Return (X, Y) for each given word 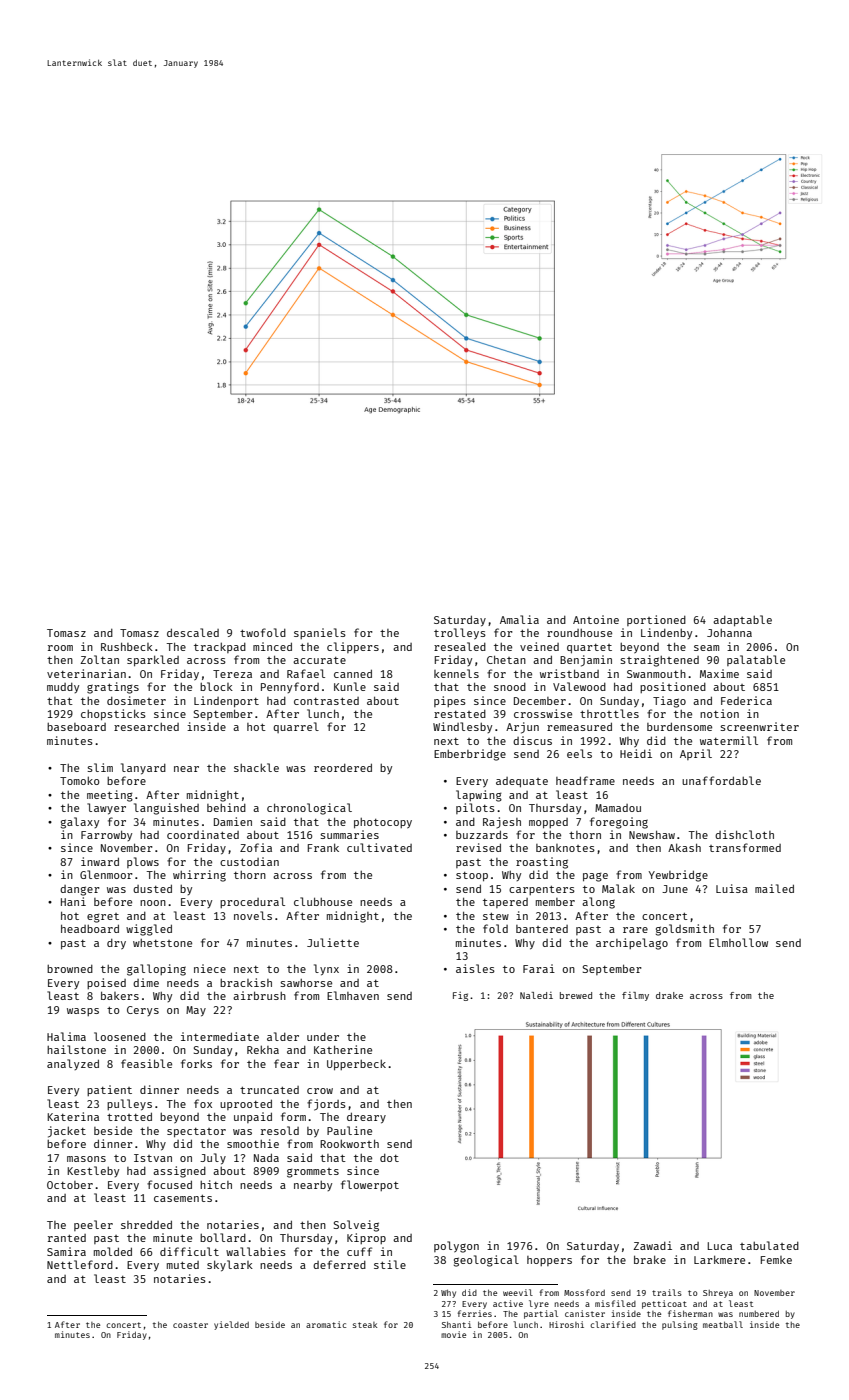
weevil (518, 1292)
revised (478, 847)
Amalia (519, 619)
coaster (190, 1325)
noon (153, 903)
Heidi (636, 753)
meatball (723, 1324)
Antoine (596, 619)
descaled (193, 632)
